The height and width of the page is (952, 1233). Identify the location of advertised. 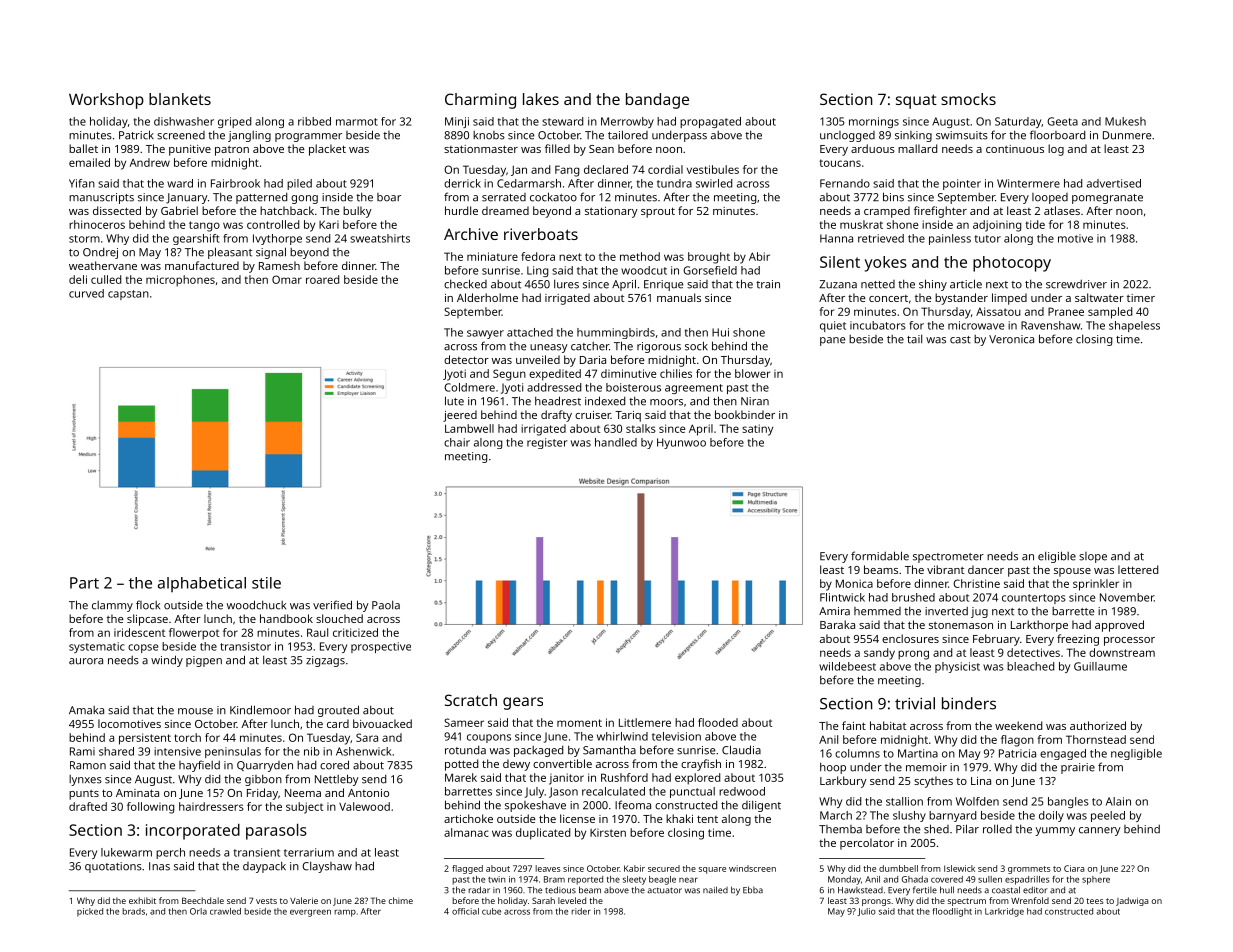
(1114, 183).
